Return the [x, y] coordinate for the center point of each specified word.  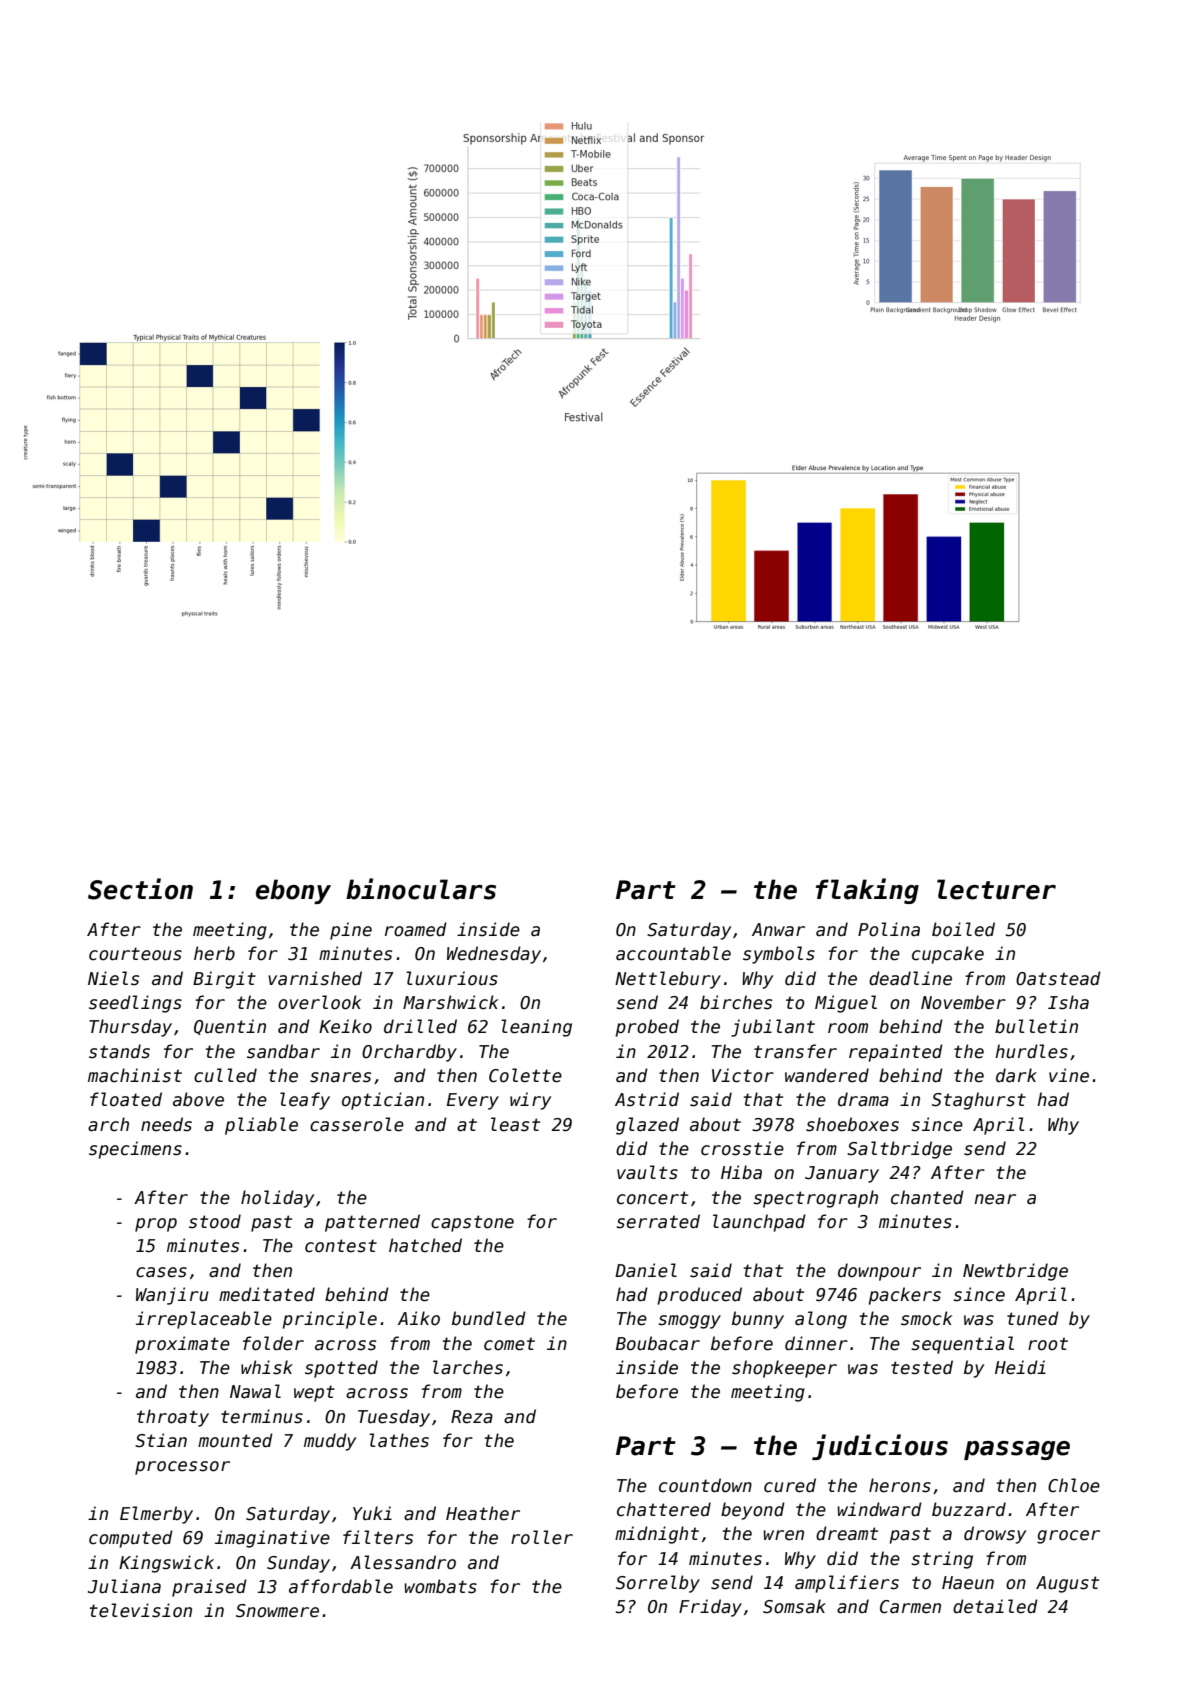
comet [509, 1344]
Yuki [372, 1513]
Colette [525, 1075]
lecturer [996, 889]
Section [140, 889]
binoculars [421, 889]
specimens [135, 1150]
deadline [910, 978]
